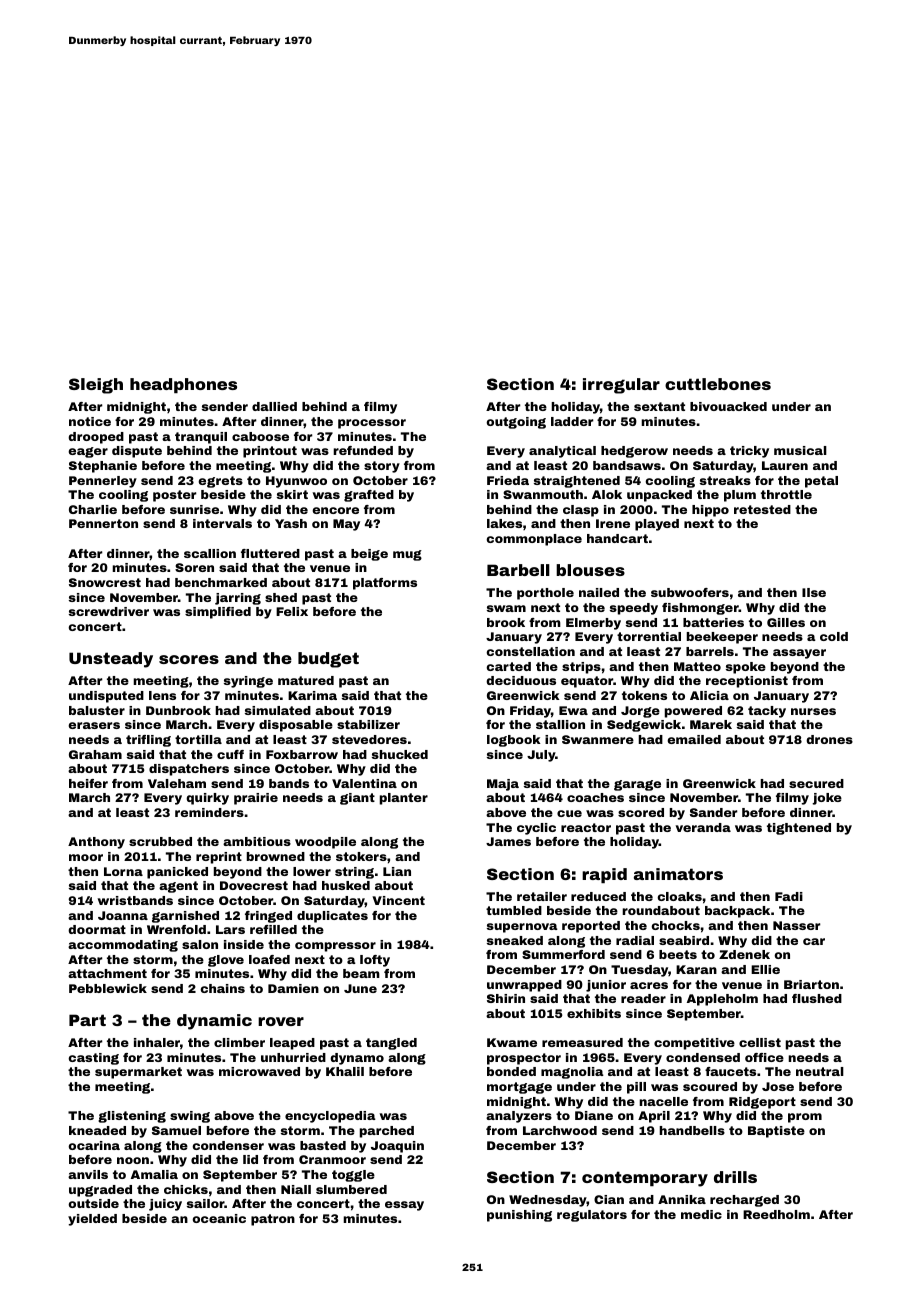 This screenshot has height=1314, width=924. What do you see at coordinates (404, 1206) in the screenshot?
I see `essay` at bounding box center [404, 1206].
